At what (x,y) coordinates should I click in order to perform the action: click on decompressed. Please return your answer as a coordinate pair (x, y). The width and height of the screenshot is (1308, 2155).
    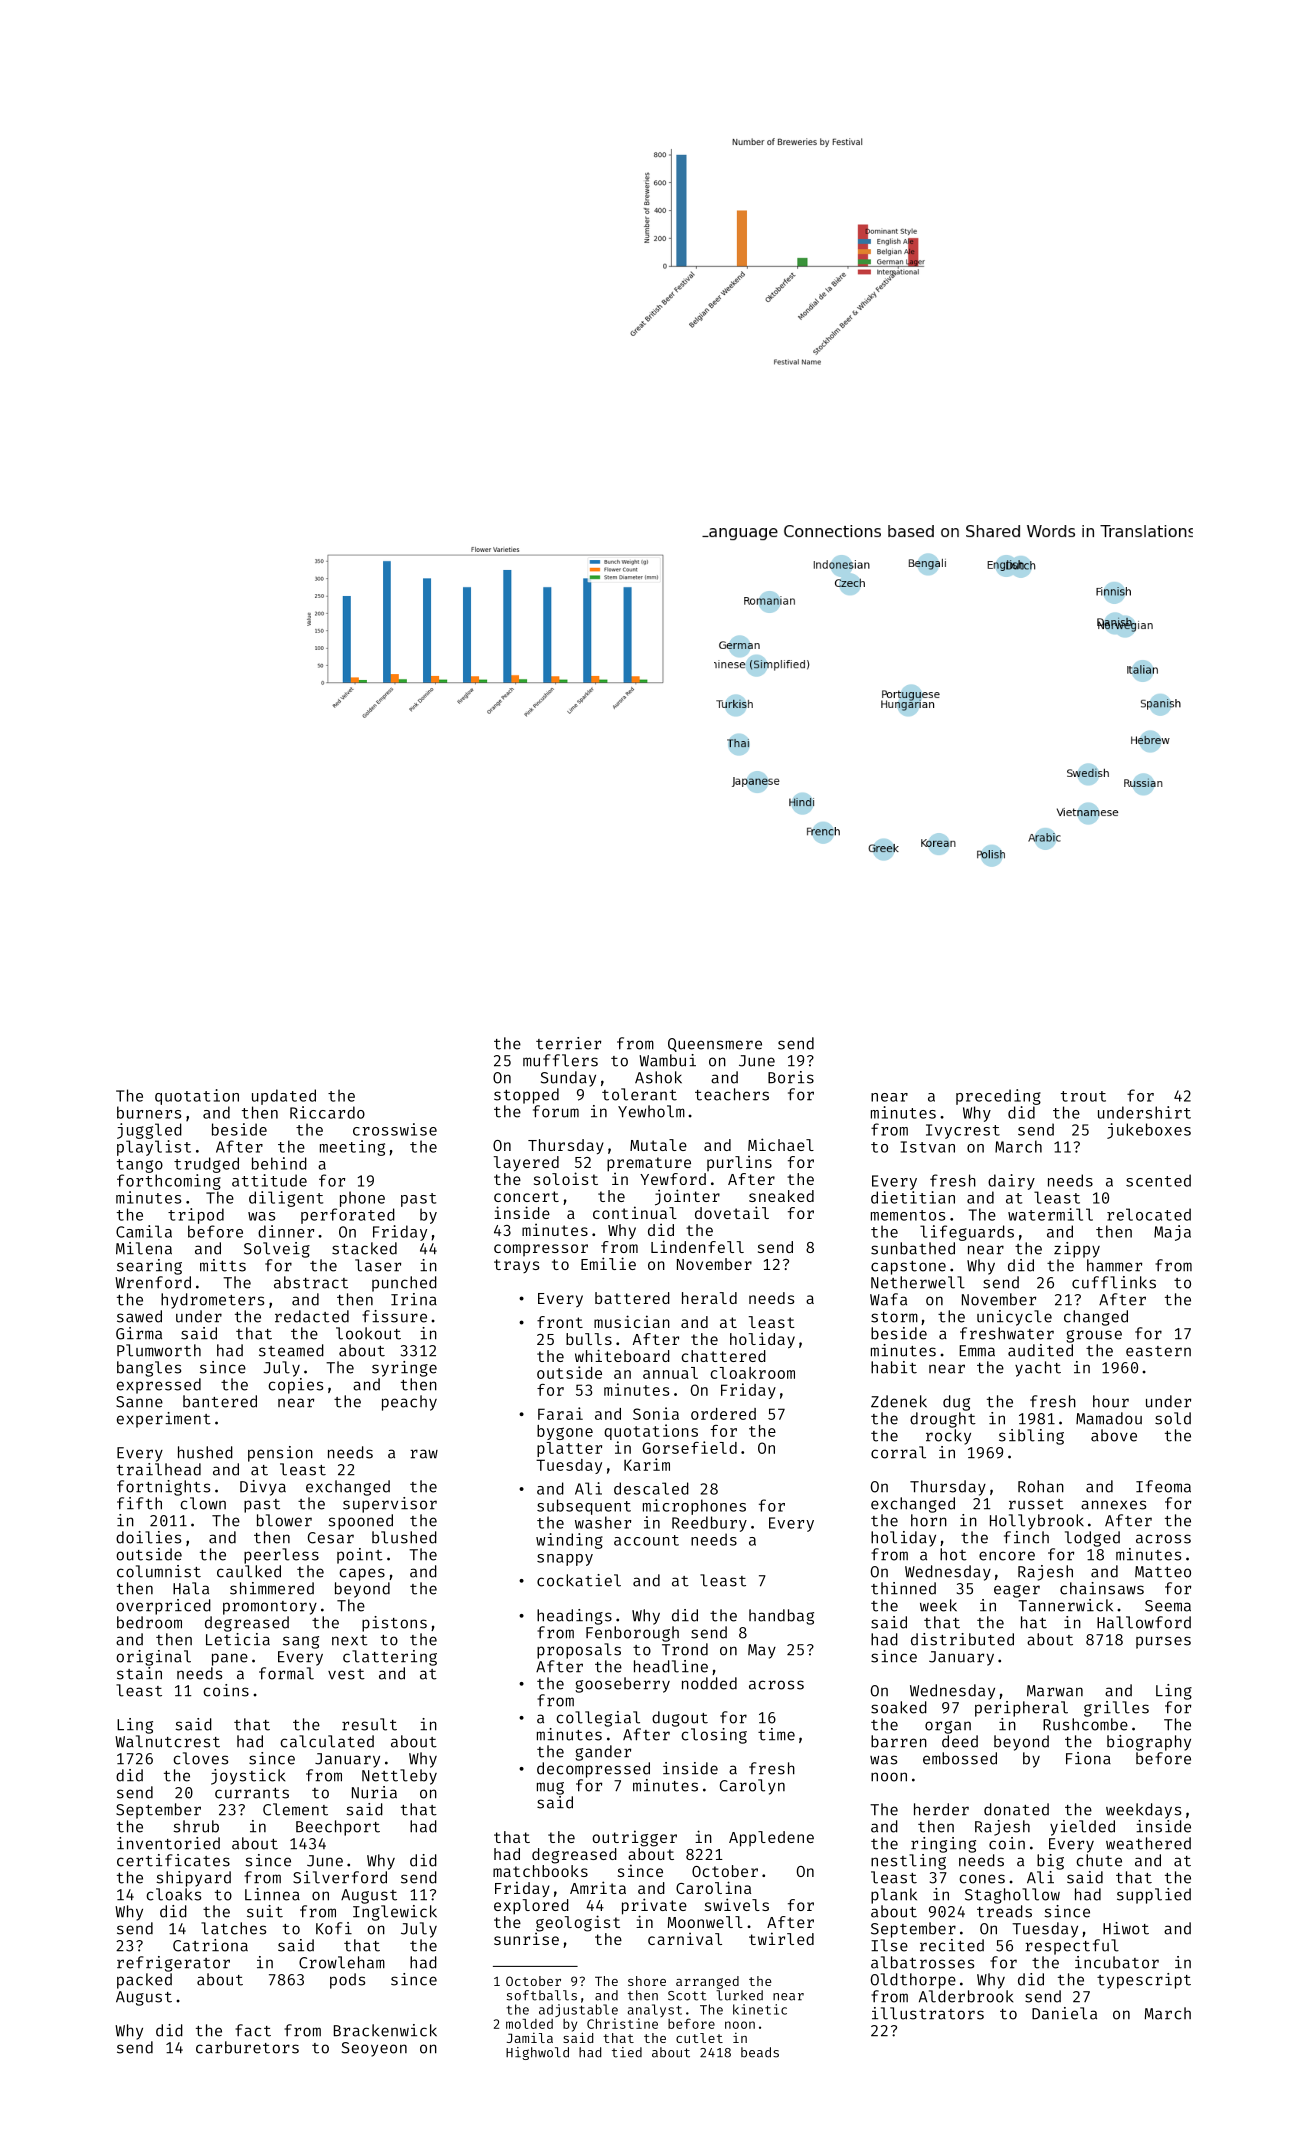
    Looking at the image, I should click on (593, 1770).
